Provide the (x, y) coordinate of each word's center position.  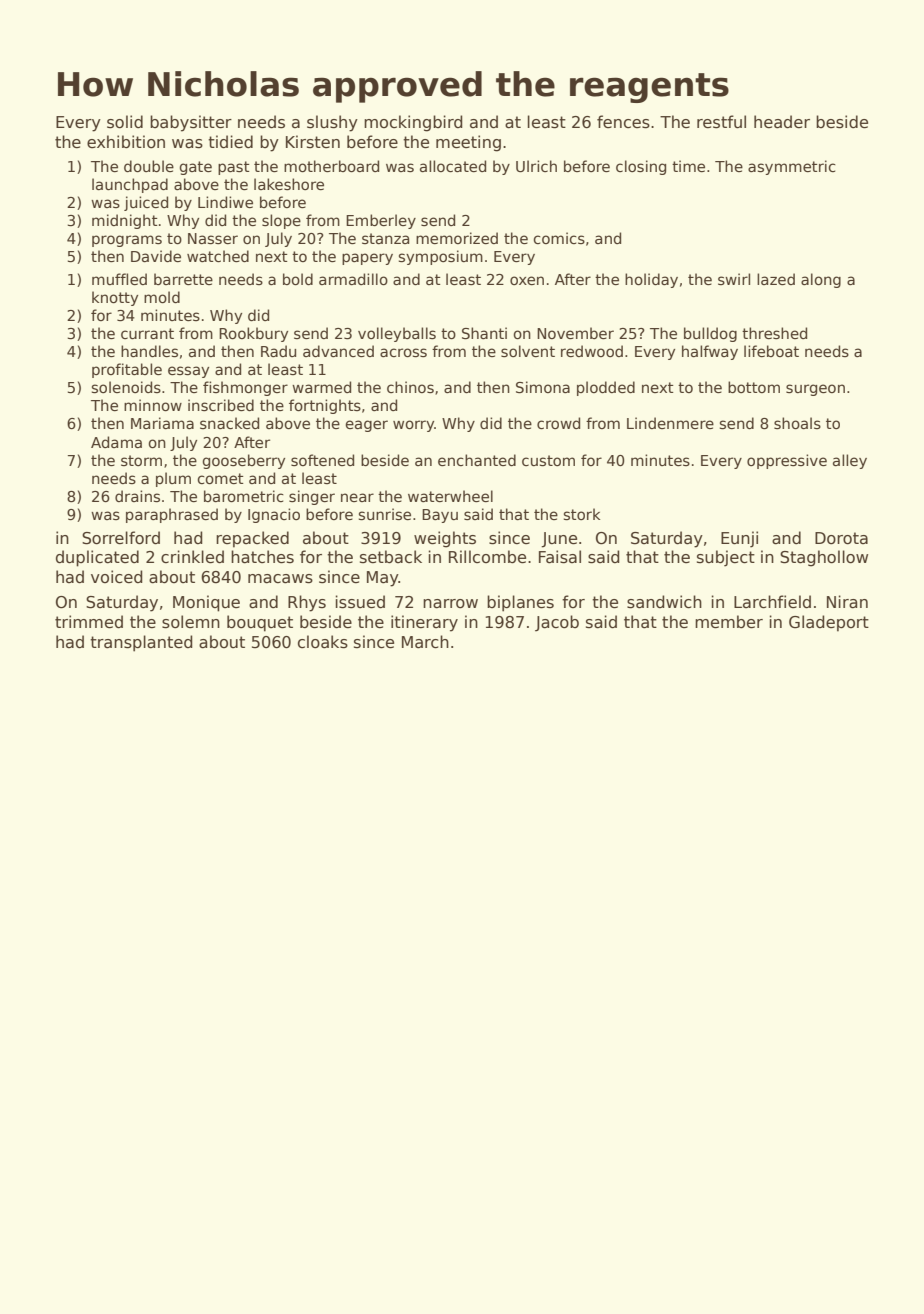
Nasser (213, 238)
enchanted (477, 460)
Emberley (381, 221)
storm (141, 460)
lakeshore (289, 184)
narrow (450, 604)
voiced (117, 576)
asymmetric (792, 167)
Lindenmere (670, 423)
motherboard (331, 166)
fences (623, 122)
